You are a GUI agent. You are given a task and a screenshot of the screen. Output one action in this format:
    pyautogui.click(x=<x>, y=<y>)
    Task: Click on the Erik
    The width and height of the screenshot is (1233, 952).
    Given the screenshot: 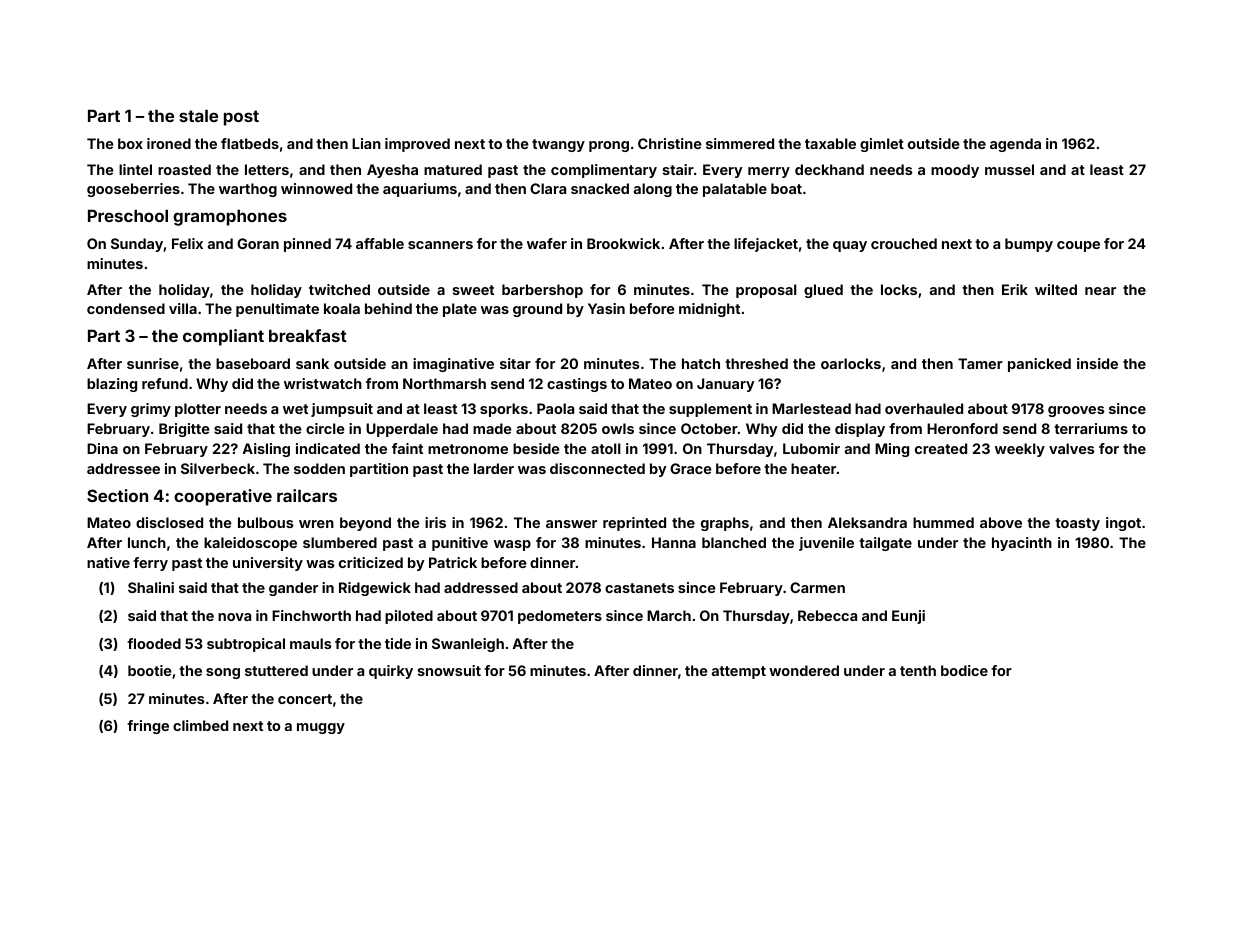 What is the action you would take?
    pyautogui.click(x=1015, y=289)
